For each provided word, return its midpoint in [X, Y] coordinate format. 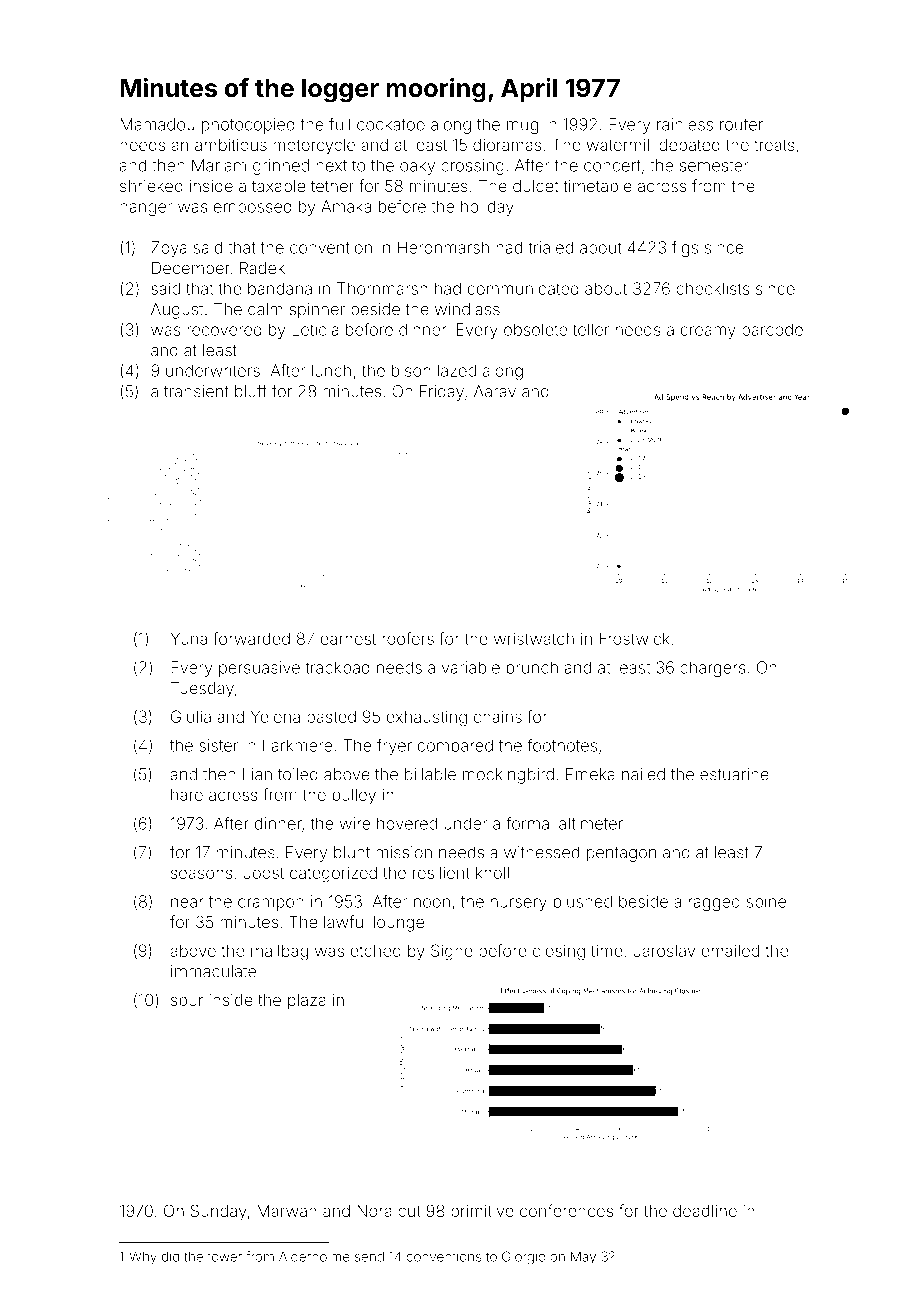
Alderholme [314, 1256]
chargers [712, 669]
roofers [408, 638]
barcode [772, 329]
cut [409, 1211]
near [187, 903]
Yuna [189, 638]
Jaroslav [664, 951]
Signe [452, 952]
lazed [457, 370]
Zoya [169, 249]
